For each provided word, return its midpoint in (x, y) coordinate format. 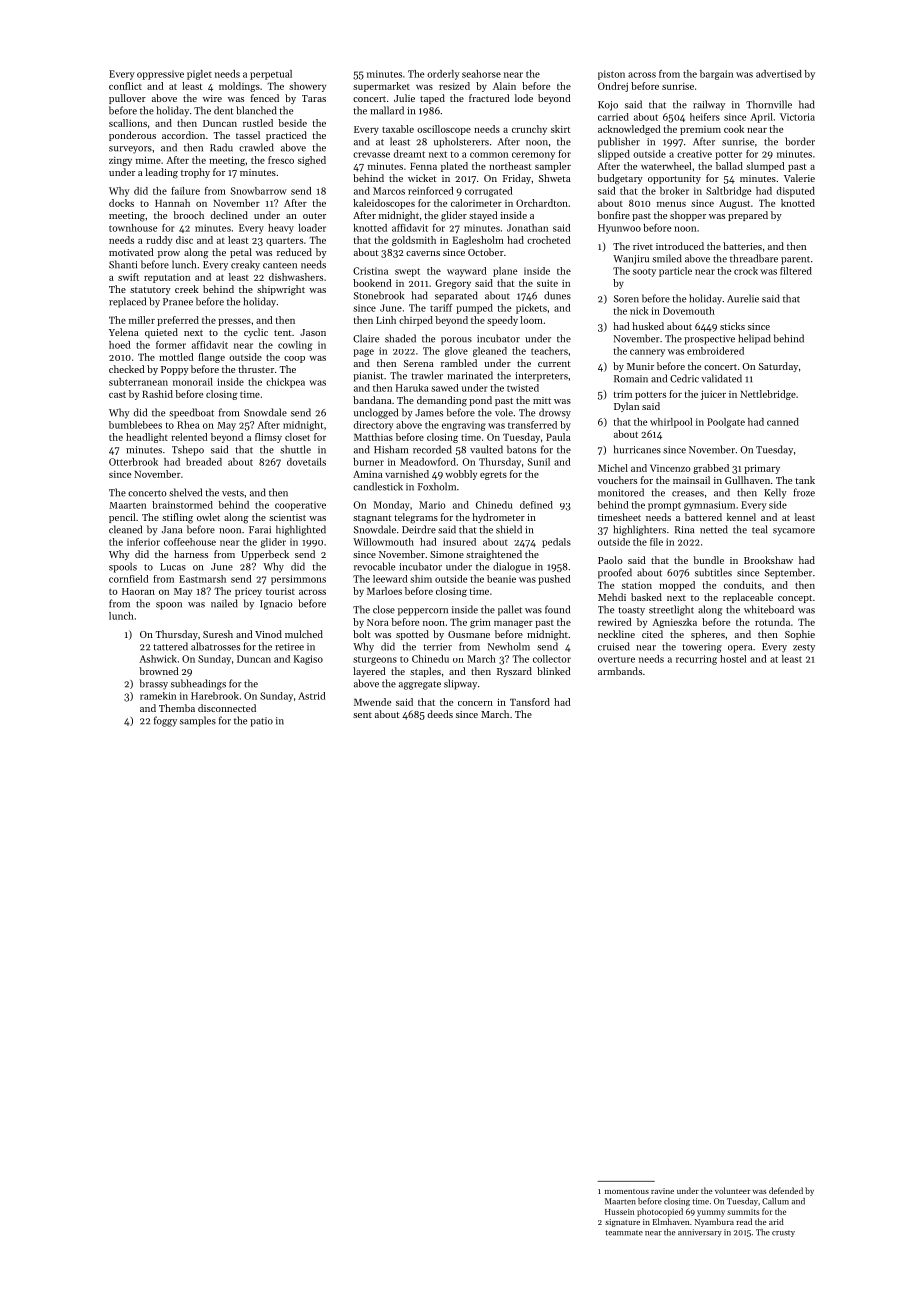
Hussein (619, 1212)
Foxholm (437, 486)
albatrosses (215, 646)
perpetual (271, 75)
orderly (443, 75)
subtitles (713, 572)
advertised (779, 74)
